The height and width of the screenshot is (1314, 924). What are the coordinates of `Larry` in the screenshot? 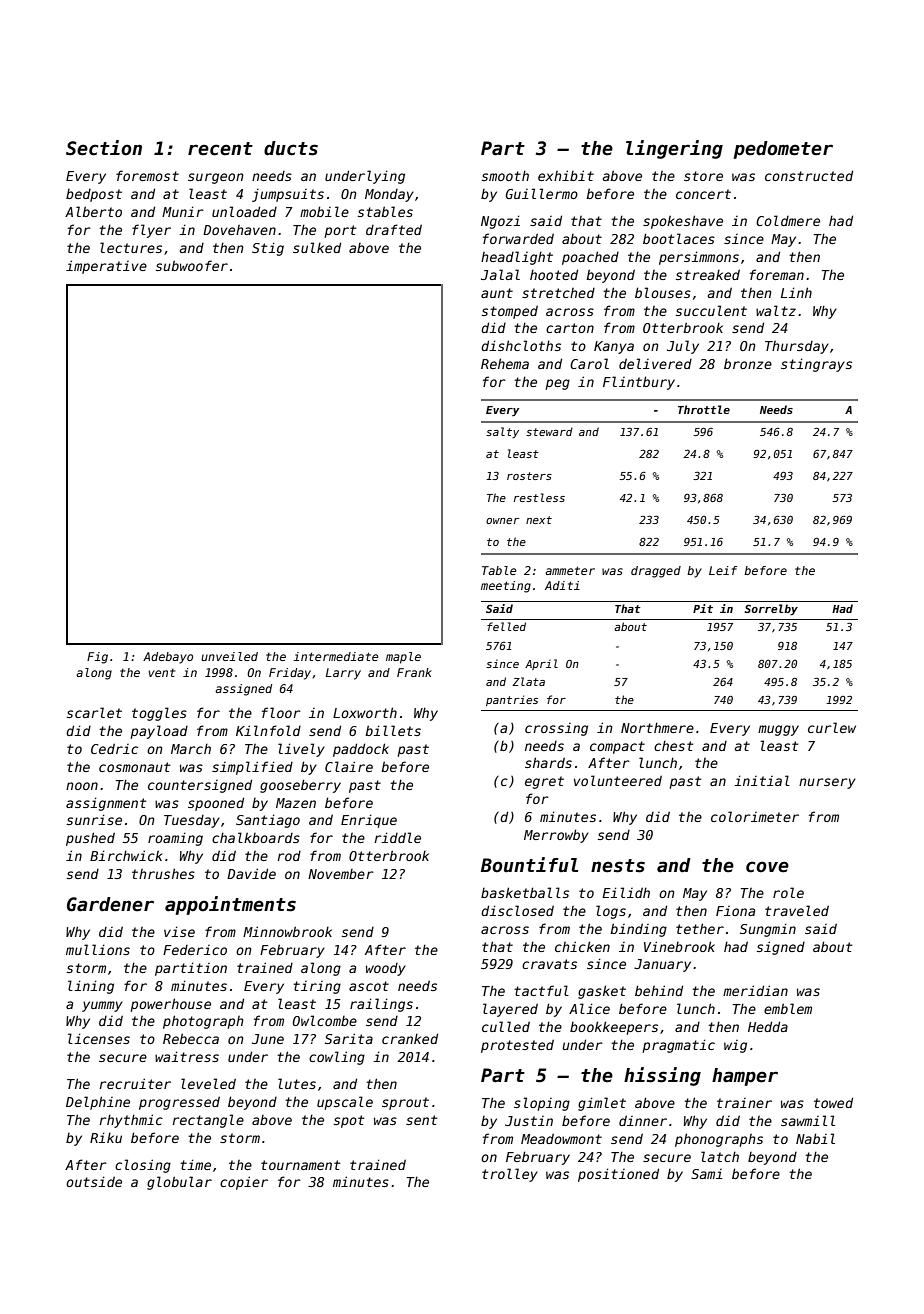 It's located at (343, 674).
